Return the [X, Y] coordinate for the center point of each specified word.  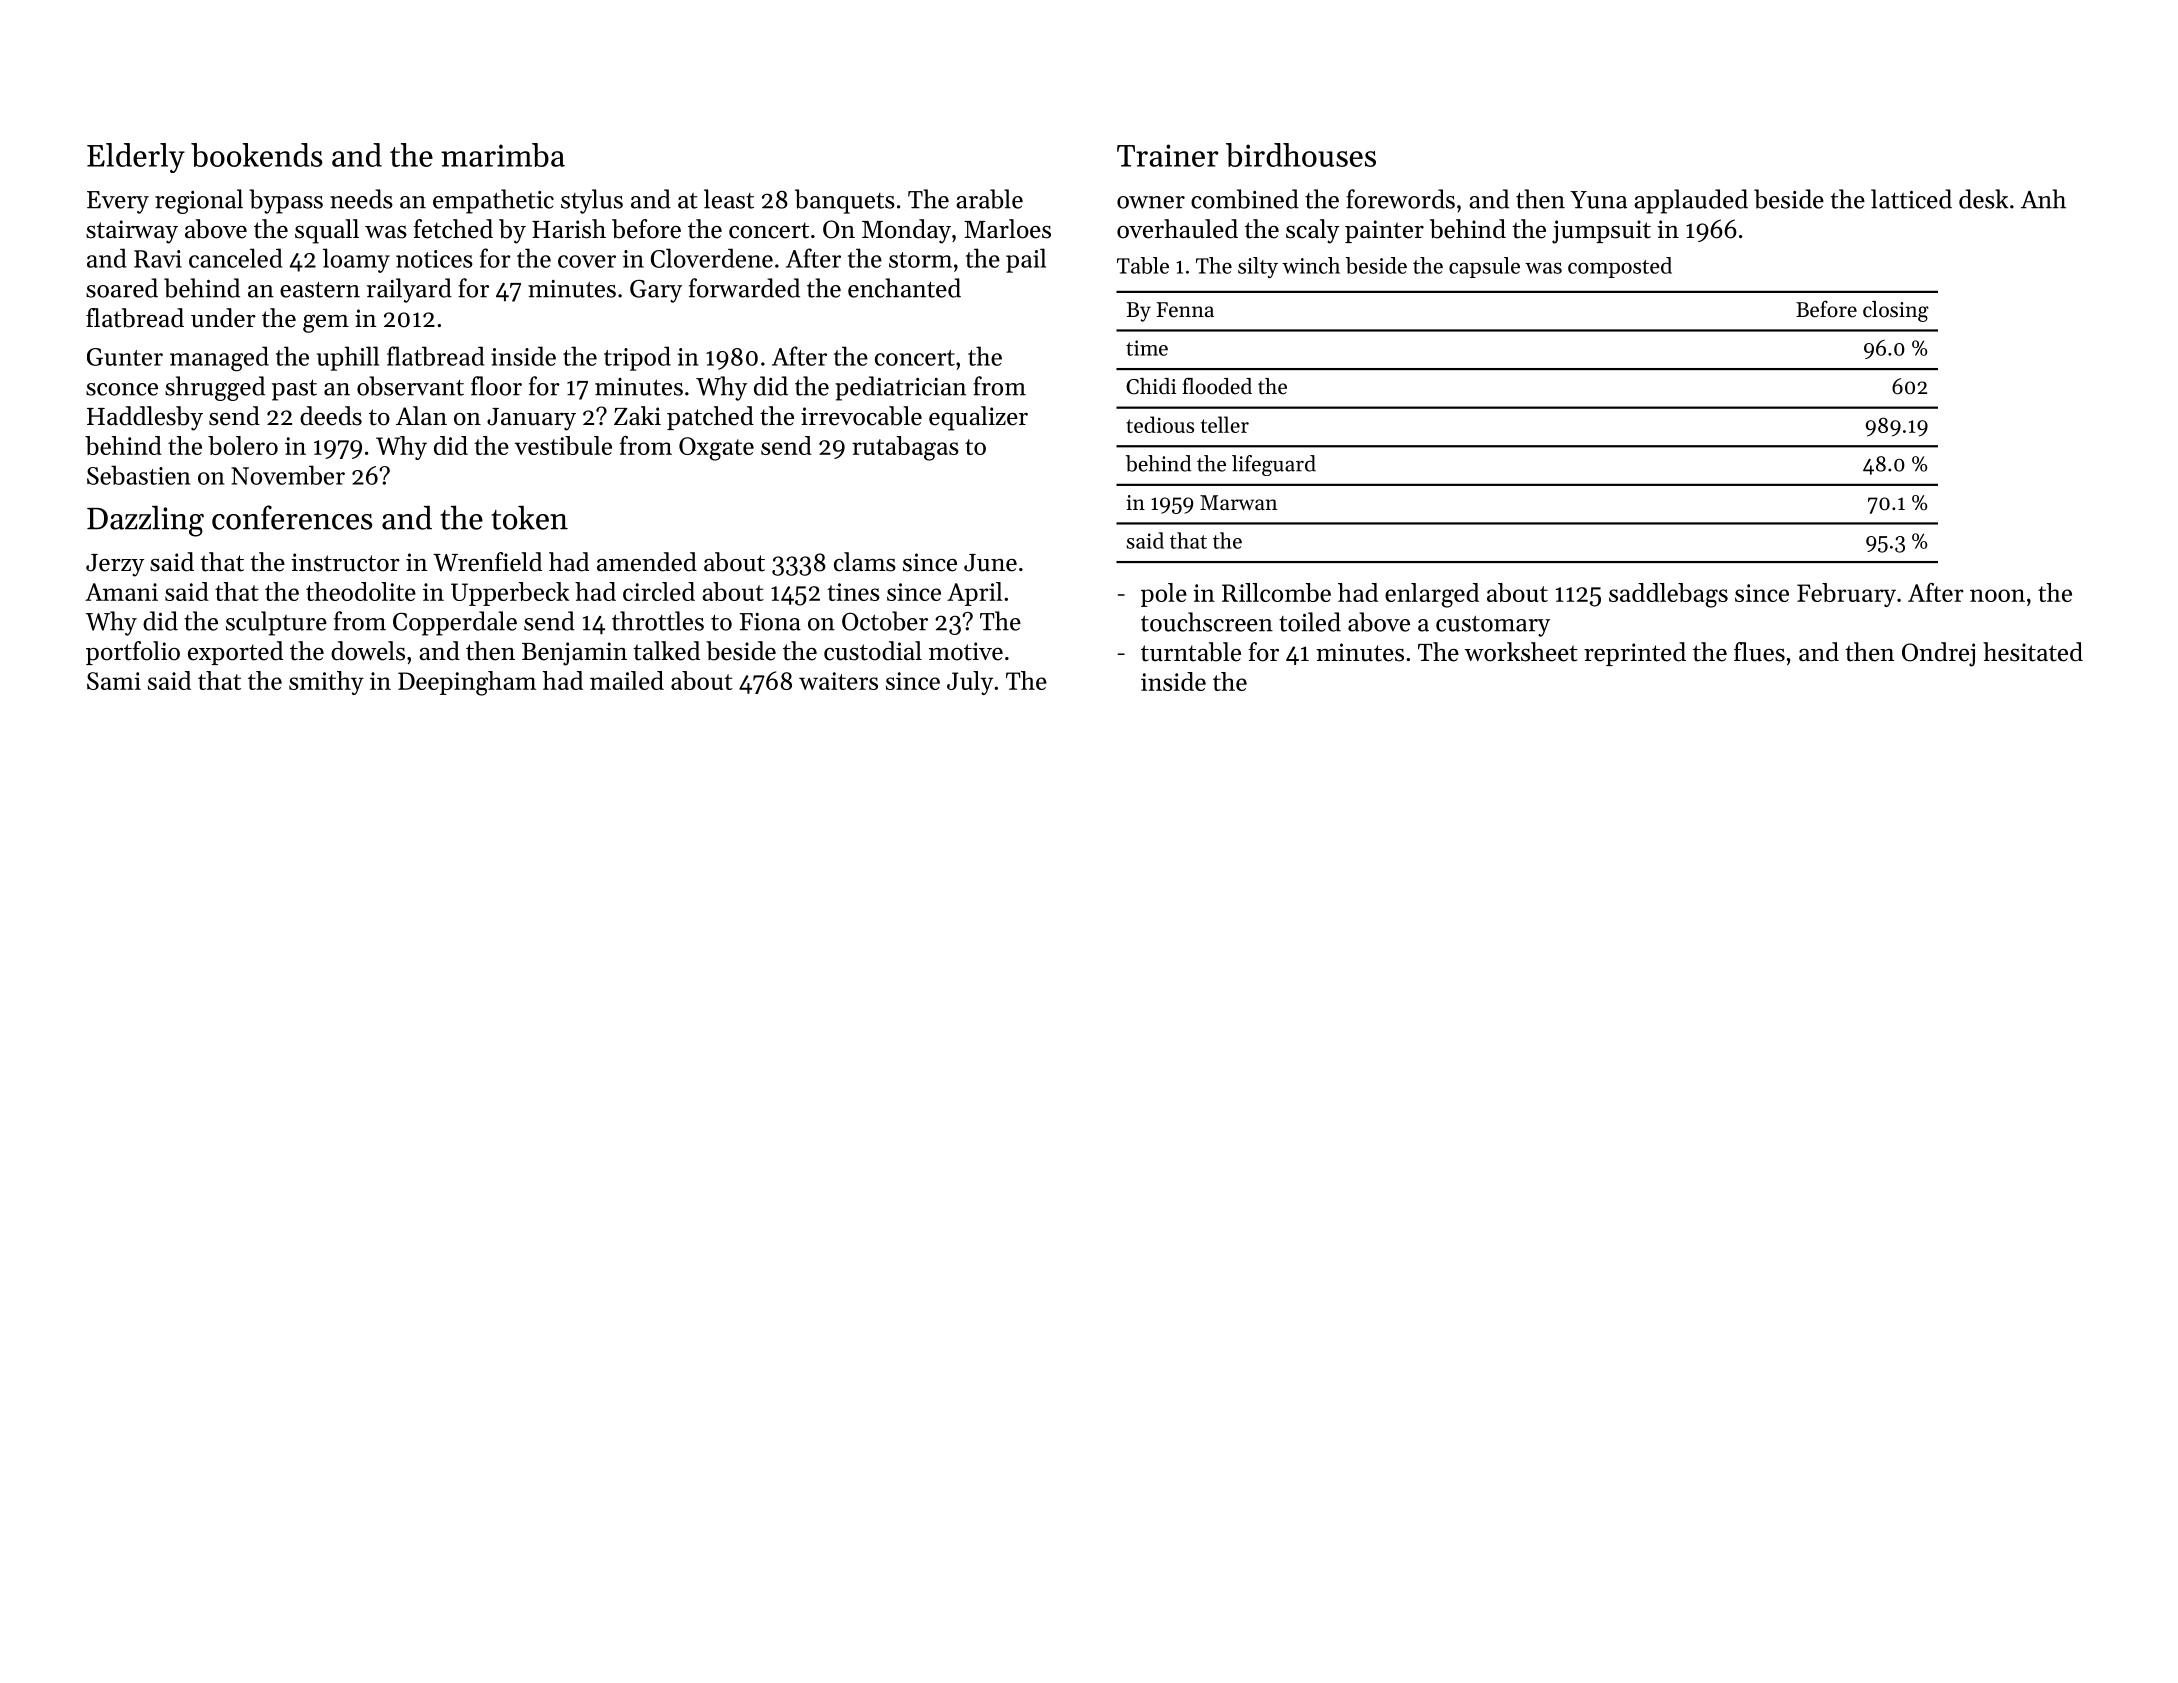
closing [1896, 311]
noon [1997, 595]
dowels [368, 651]
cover [587, 261]
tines [853, 592]
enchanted [904, 288]
